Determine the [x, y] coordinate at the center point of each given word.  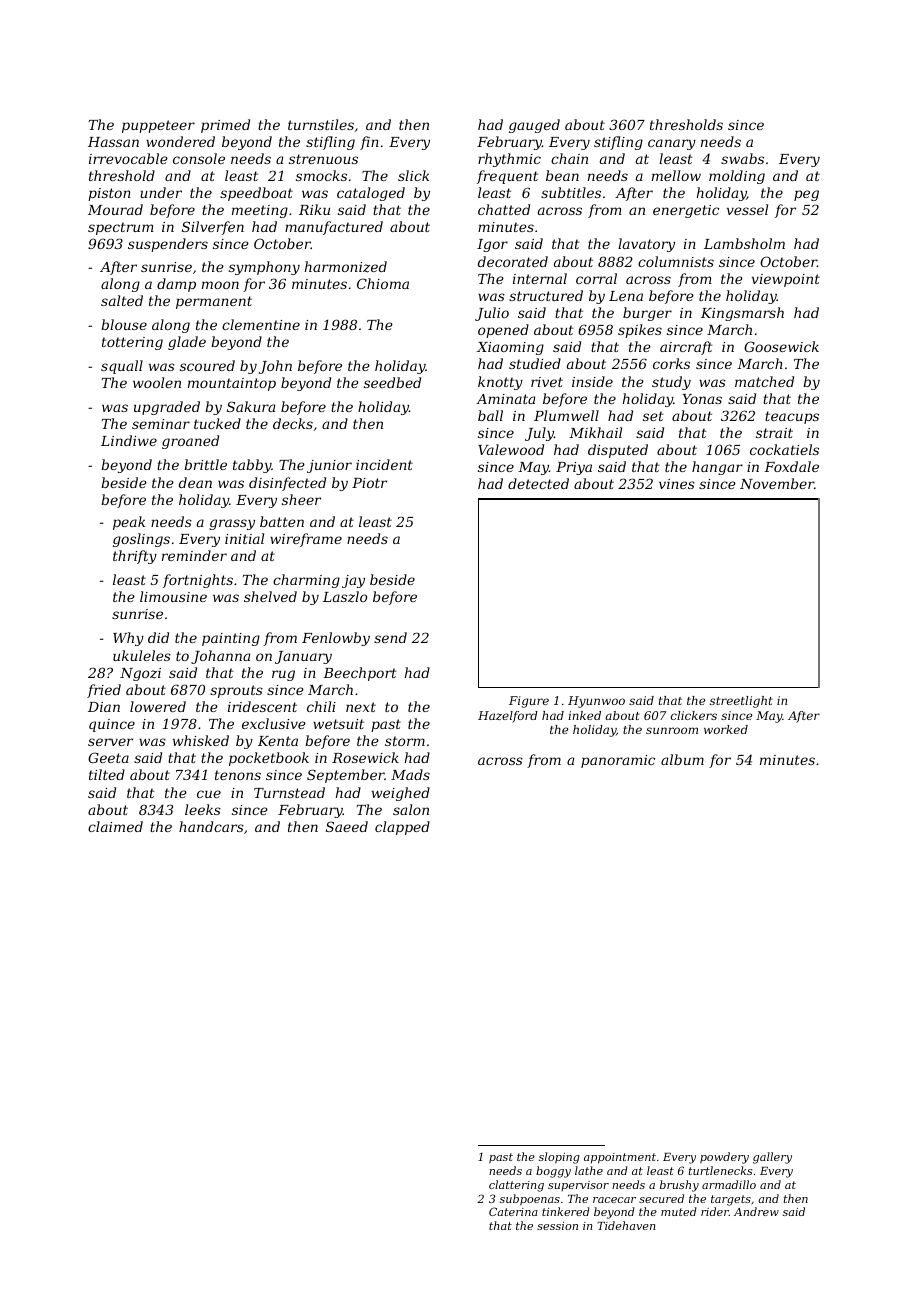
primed [225, 126]
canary [672, 144]
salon [411, 809]
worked [726, 729]
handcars [211, 826]
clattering [516, 1186]
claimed [115, 826]
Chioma [383, 283]
